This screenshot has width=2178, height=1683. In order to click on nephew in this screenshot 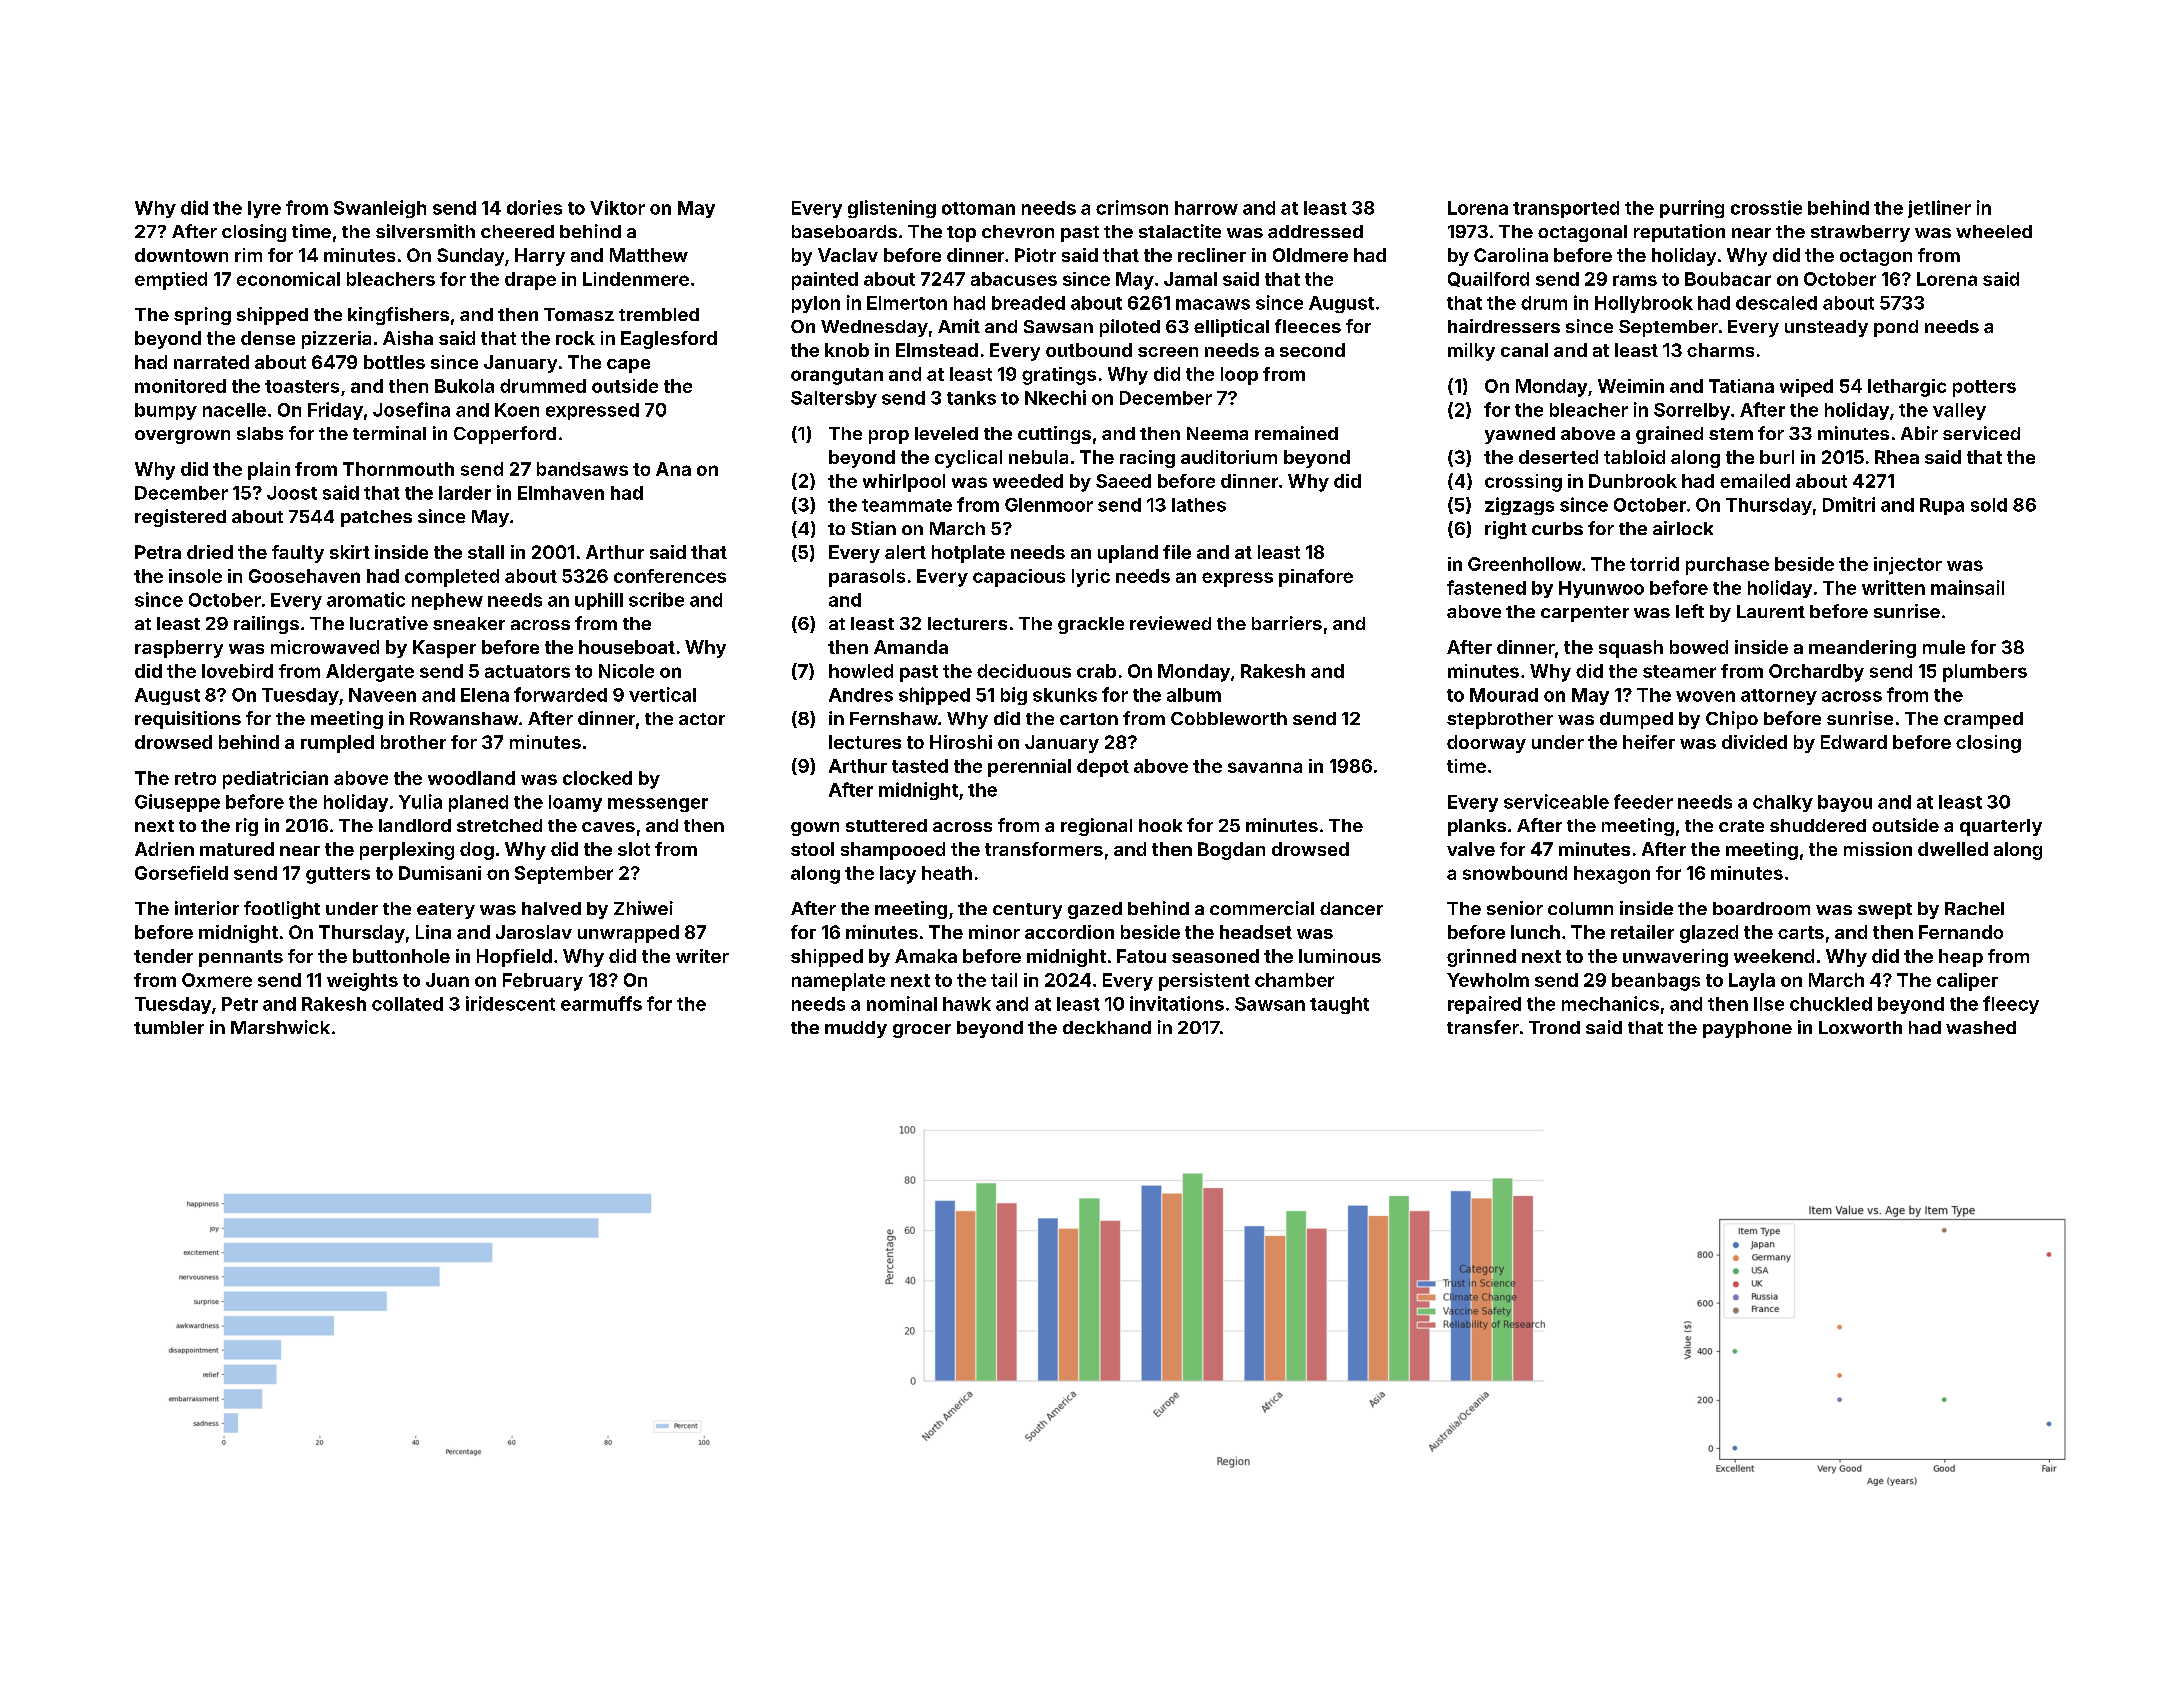, I will do `click(447, 601)`.
